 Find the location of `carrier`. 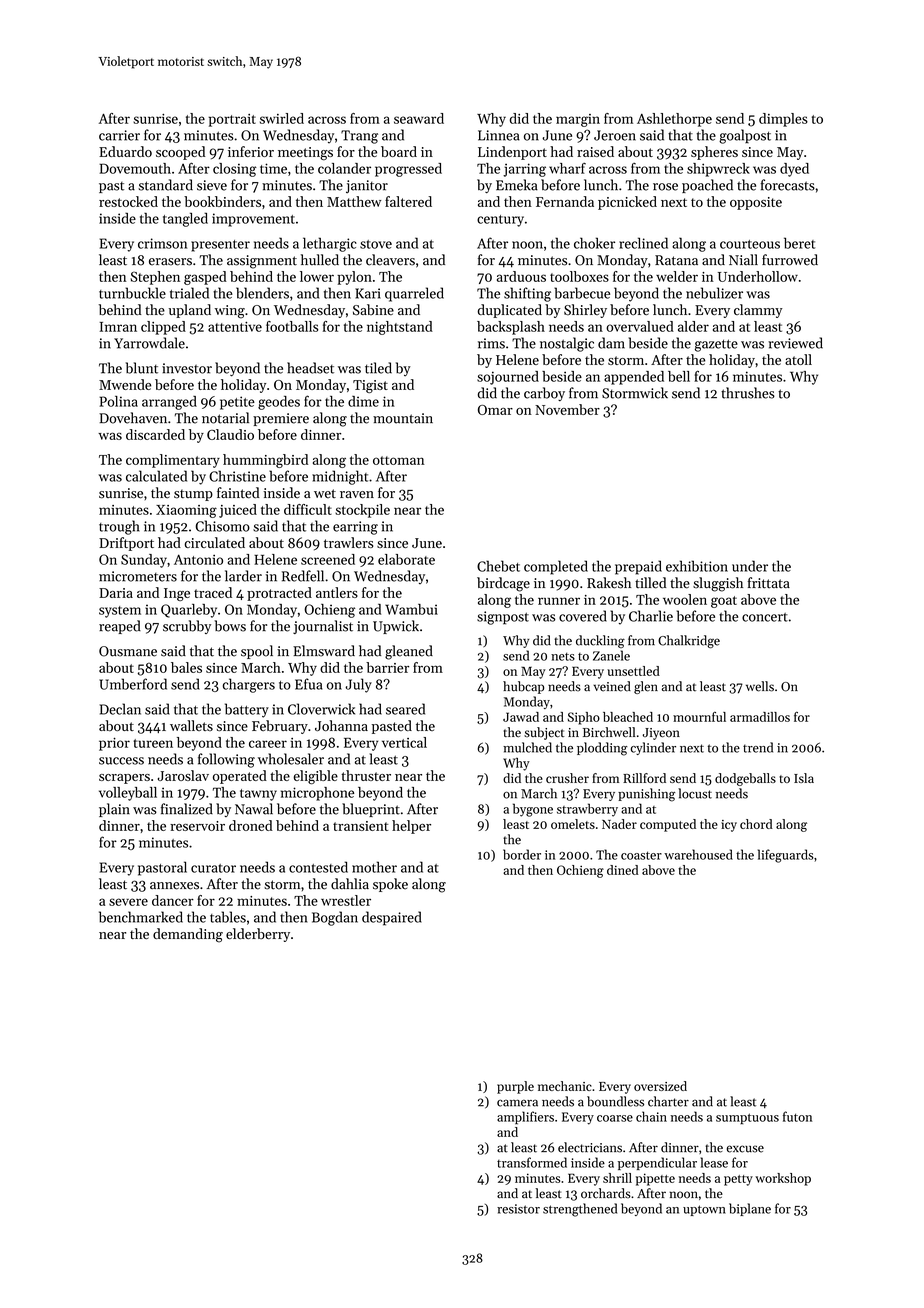

carrier is located at coordinates (119, 135).
